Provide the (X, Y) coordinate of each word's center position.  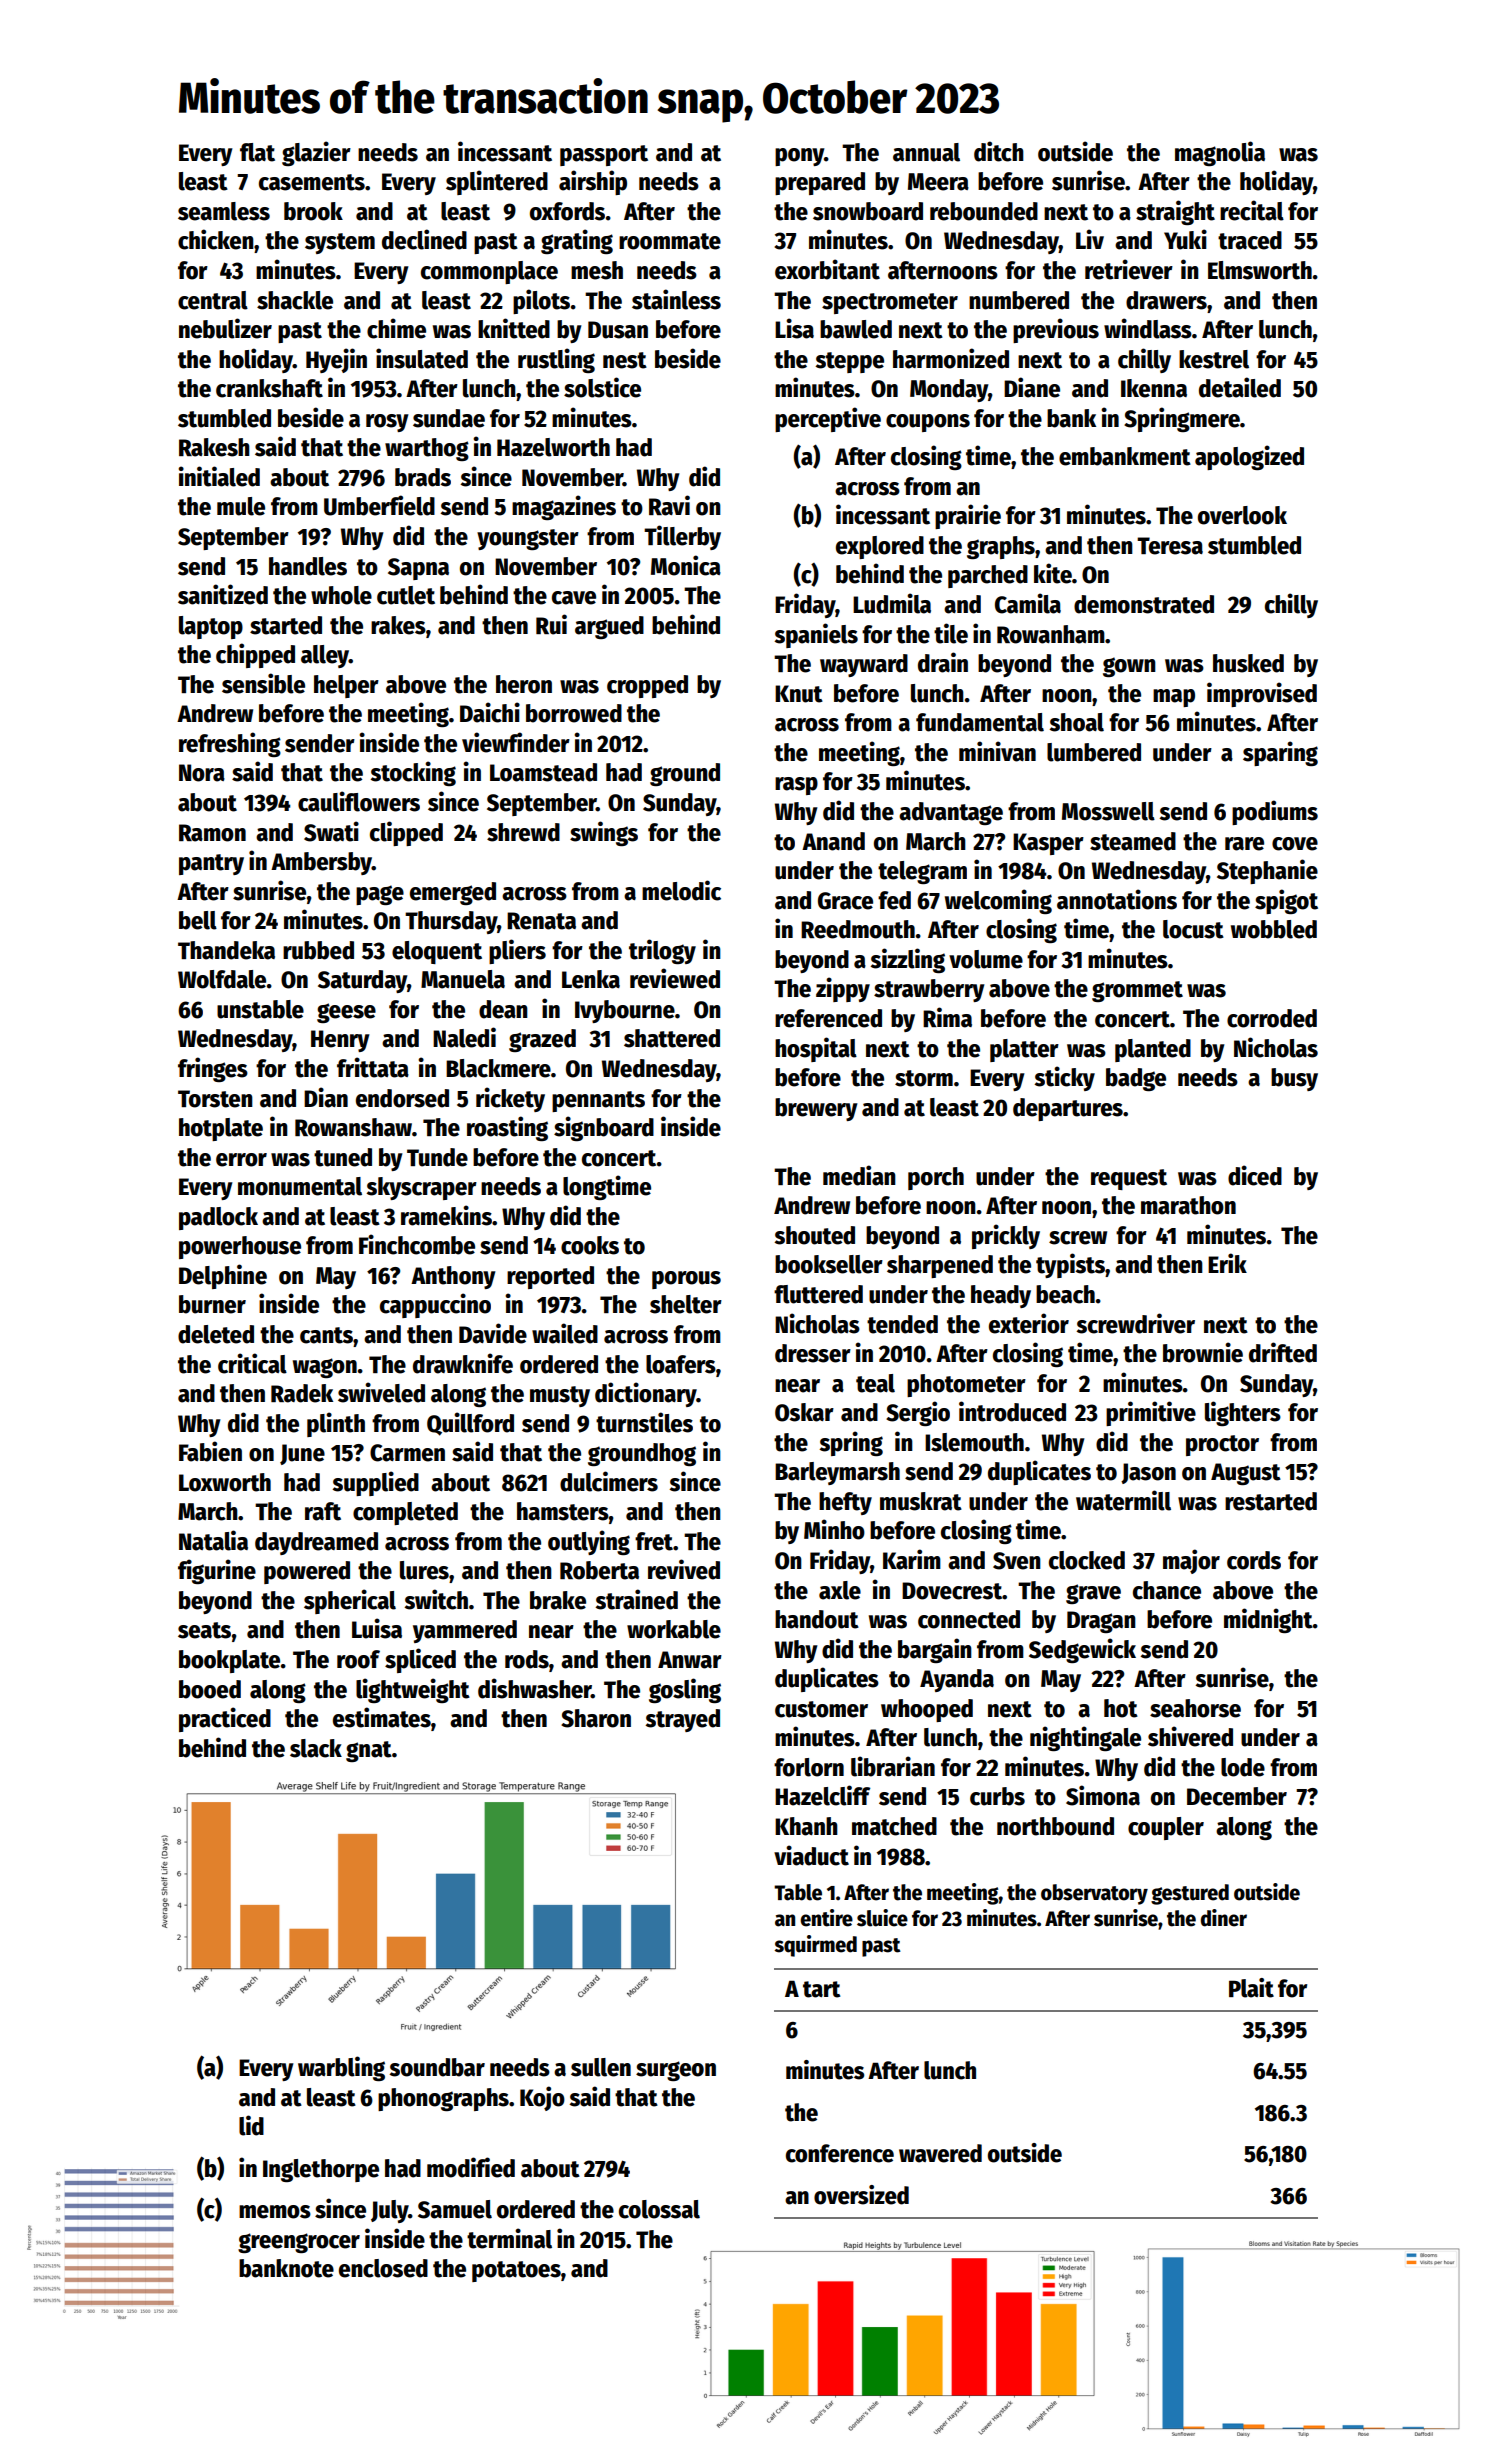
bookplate (229, 1661)
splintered (497, 182)
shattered (672, 1038)
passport (604, 155)
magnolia (1220, 153)
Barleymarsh (837, 1473)
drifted (1283, 1352)
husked (1248, 663)
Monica (686, 565)
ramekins (446, 1215)
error (241, 1160)
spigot (1286, 901)
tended (902, 1324)
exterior (1029, 1323)
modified (471, 2167)
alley (325, 656)
